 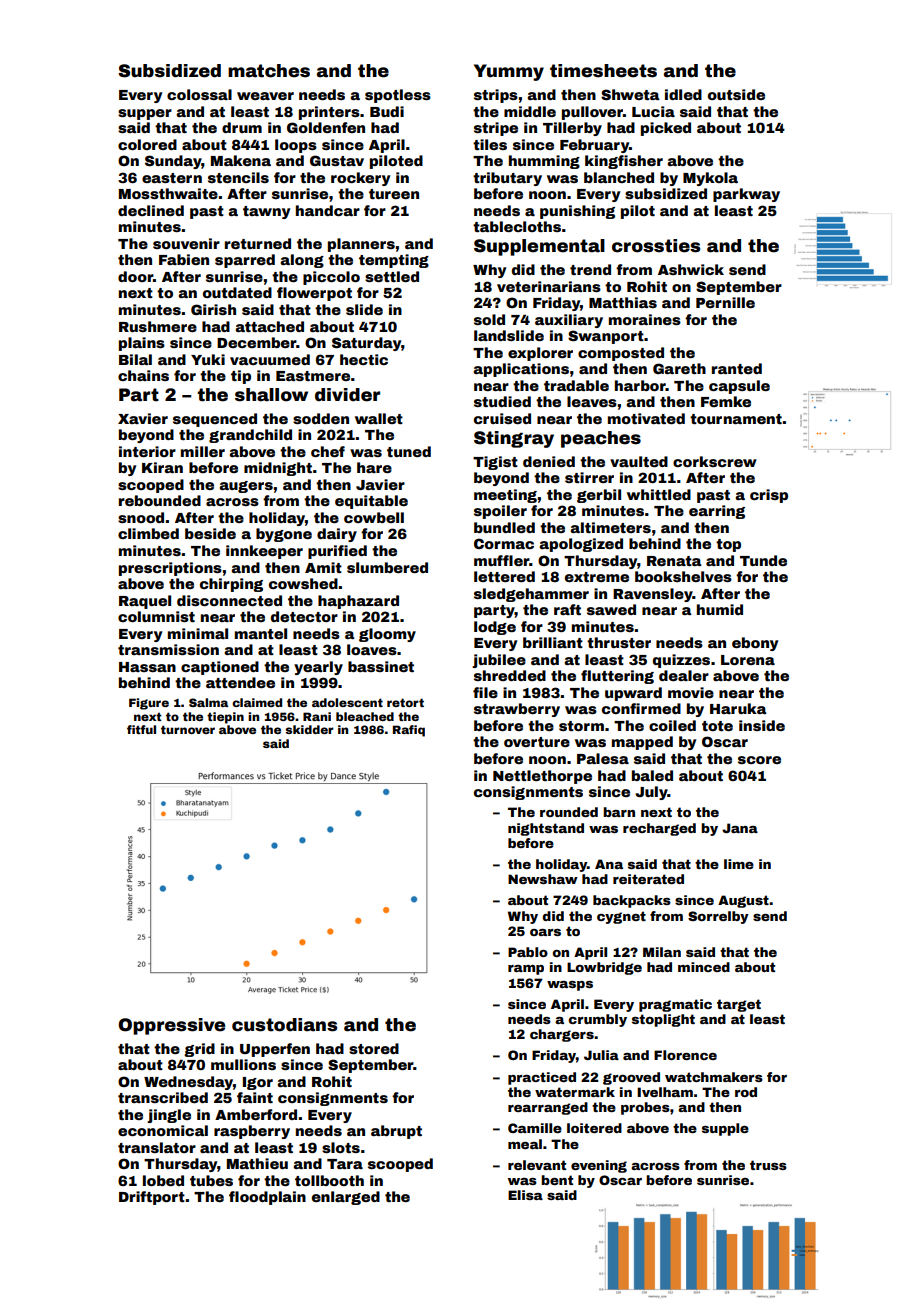 What do you see at coordinates (495, 463) in the screenshot?
I see `Tigist` at bounding box center [495, 463].
